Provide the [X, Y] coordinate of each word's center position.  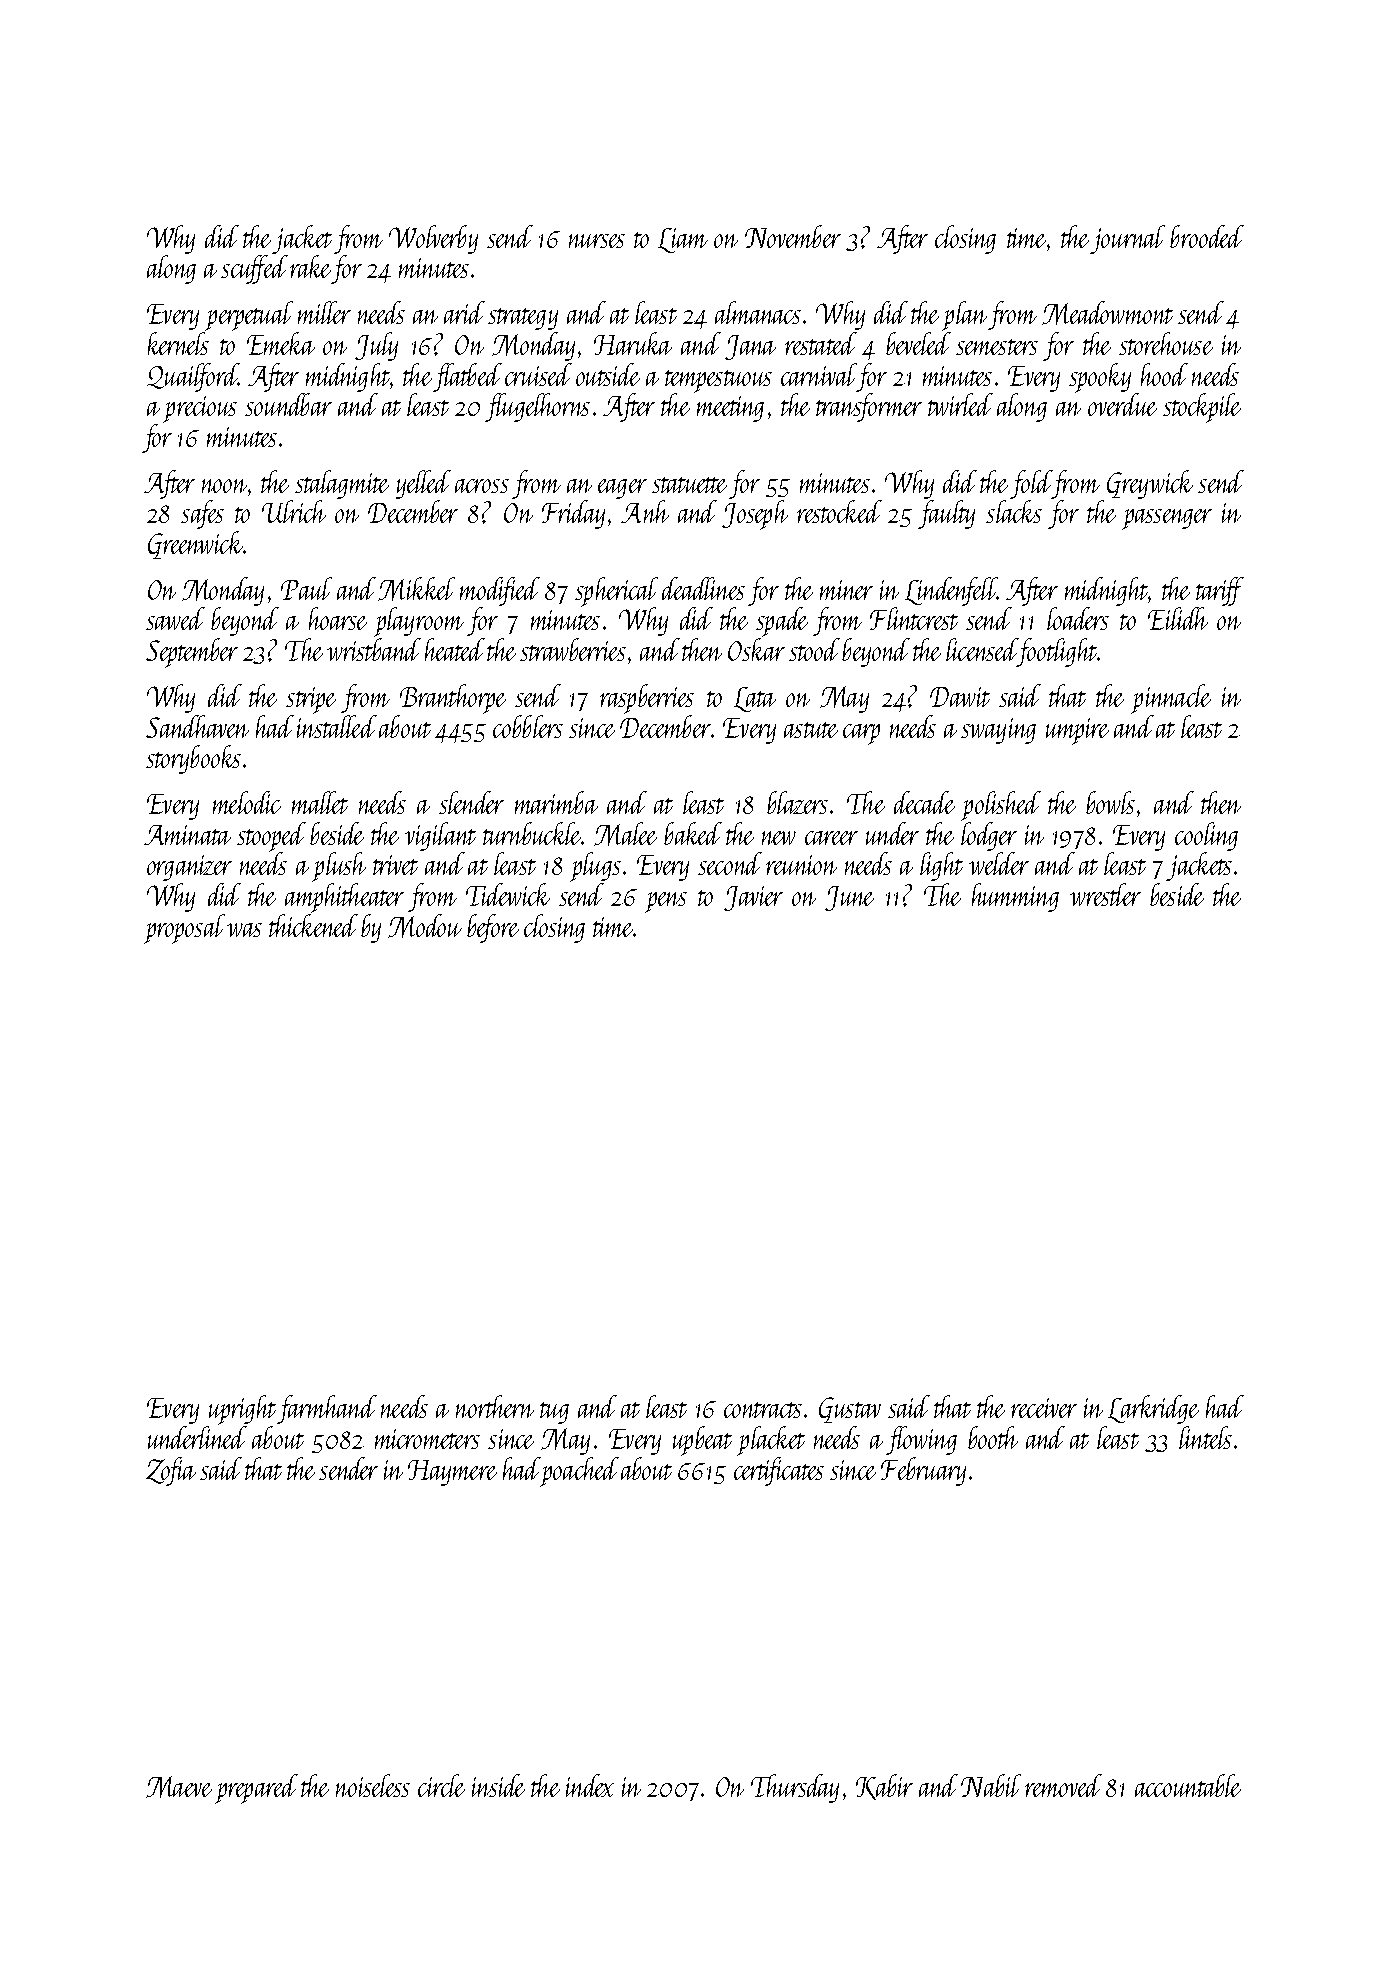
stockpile [1202, 408]
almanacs [758, 312]
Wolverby [433, 239]
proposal [184, 929]
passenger [1167, 519]
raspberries [647, 699]
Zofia [171, 1471]
